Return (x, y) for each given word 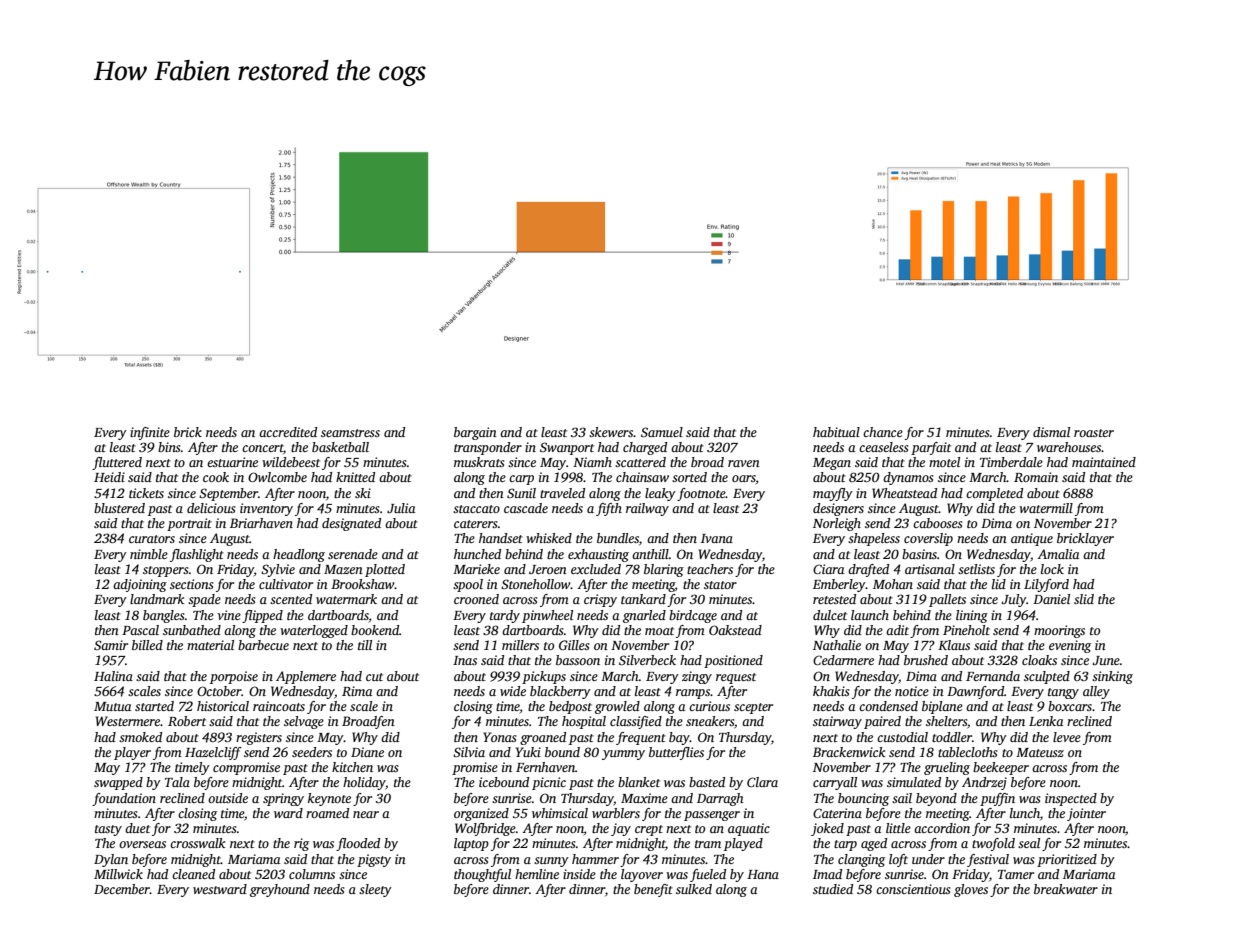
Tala (177, 782)
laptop (471, 844)
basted (707, 782)
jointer (1086, 814)
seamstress (350, 433)
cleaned (193, 874)
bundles (618, 538)
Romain (1036, 477)
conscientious (913, 889)
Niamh (592, 462)
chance (883, 432)
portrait (189, 524)
